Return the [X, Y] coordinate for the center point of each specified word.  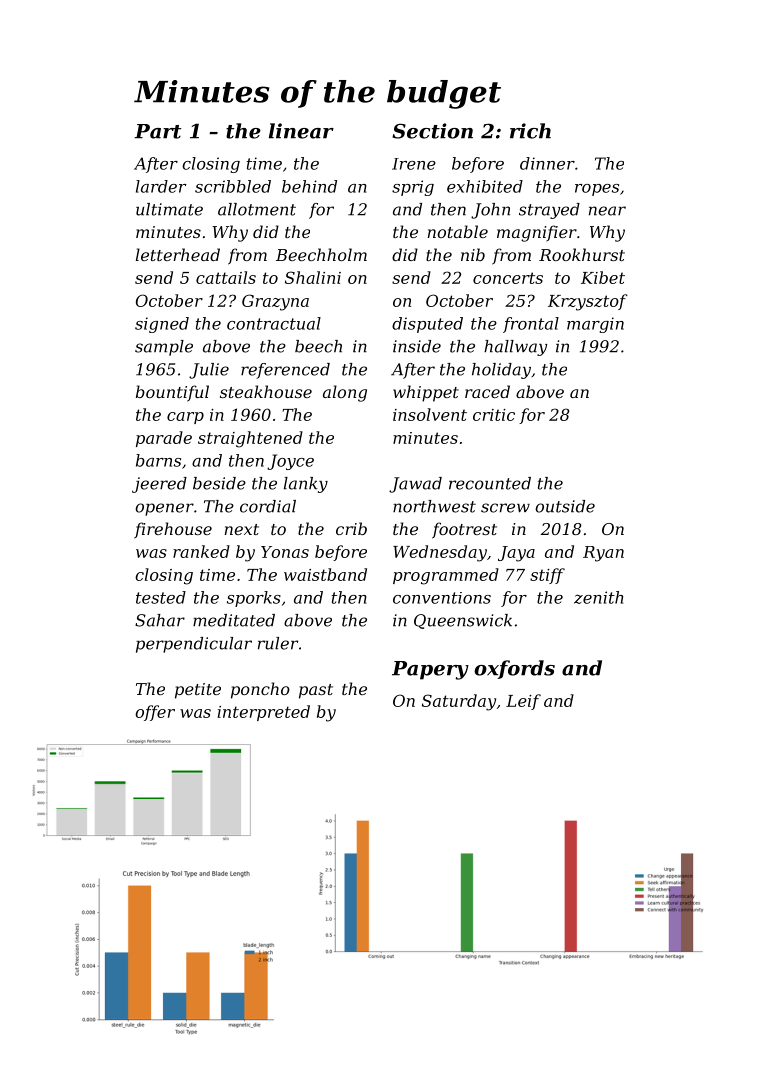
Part [157, 131]
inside [417, 346]
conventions [442, 598]
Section [432, 131]
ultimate [169, 209]
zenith [598, 597]
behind [309, 186]
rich [530, 131]
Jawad [415, 485]
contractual [274, 323]
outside [565, 506]
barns [158, 460]
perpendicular [194, 645]
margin [595, 325]
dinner [547, 163]
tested [161, 597]
